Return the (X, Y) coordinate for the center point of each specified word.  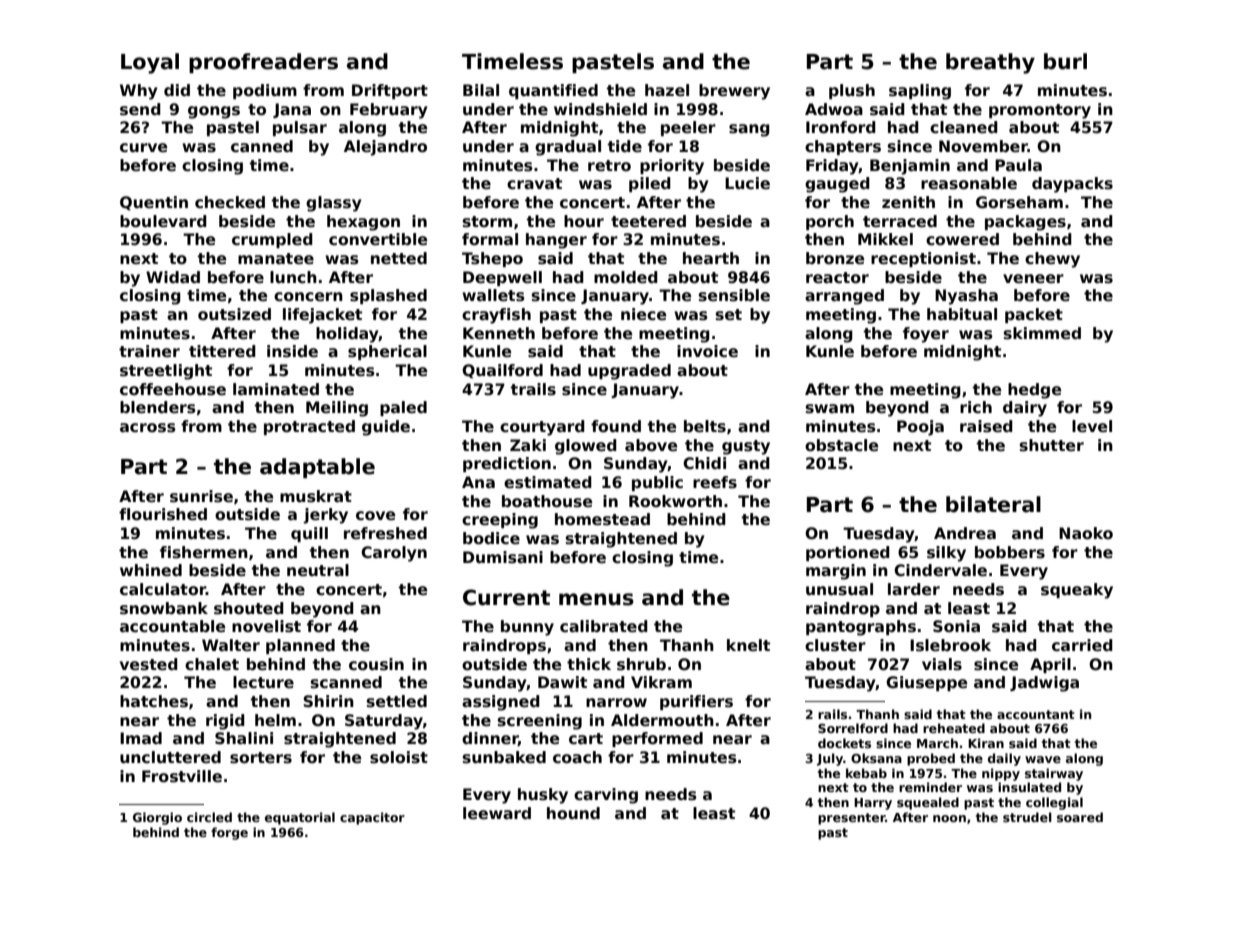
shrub (641, 664)
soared (1080, 817)
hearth (711, 258)
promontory (1040, 111)
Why (138, 92)
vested (149, 664)
